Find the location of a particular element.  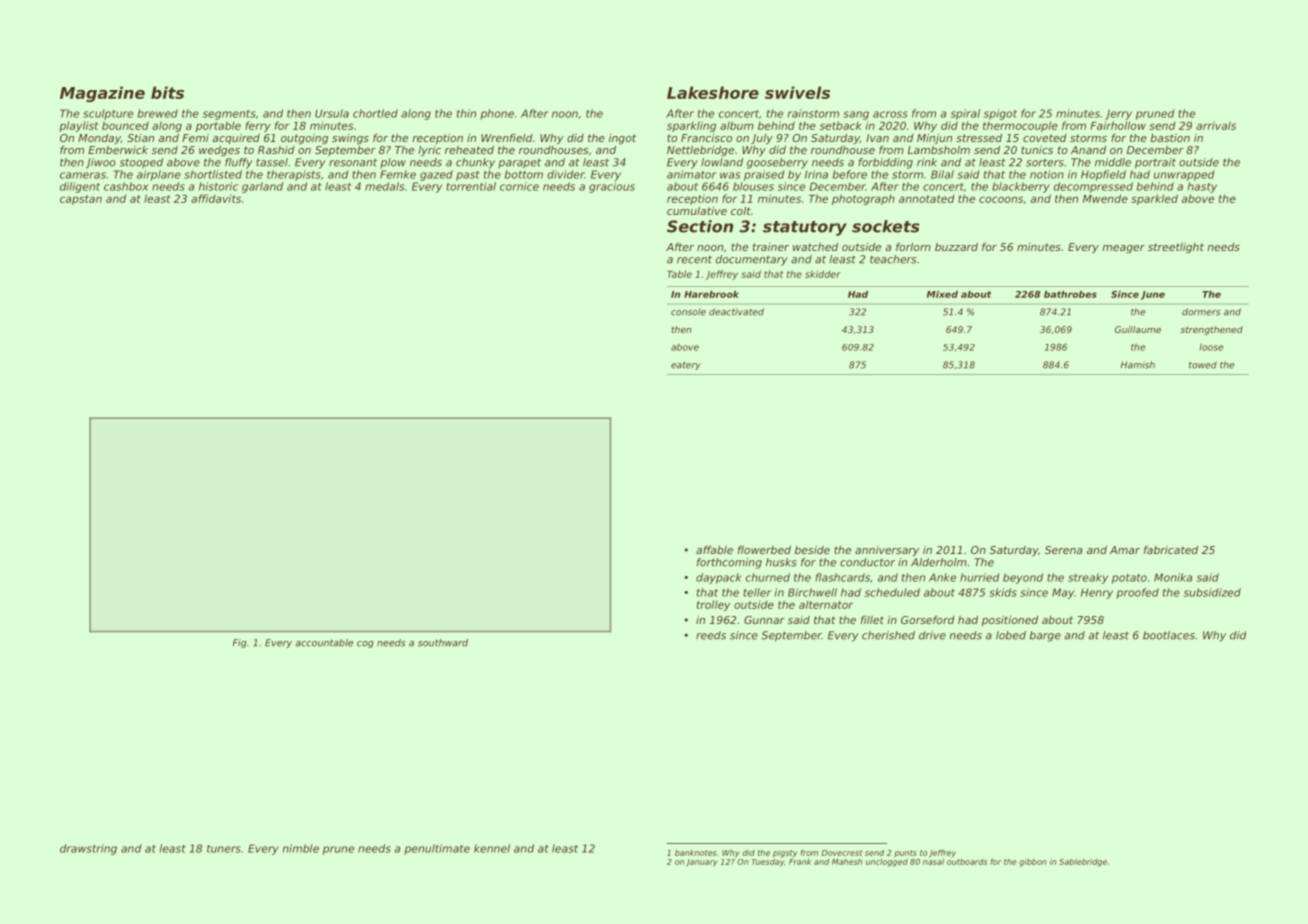

chortled is located at coordinates (375, 113).
